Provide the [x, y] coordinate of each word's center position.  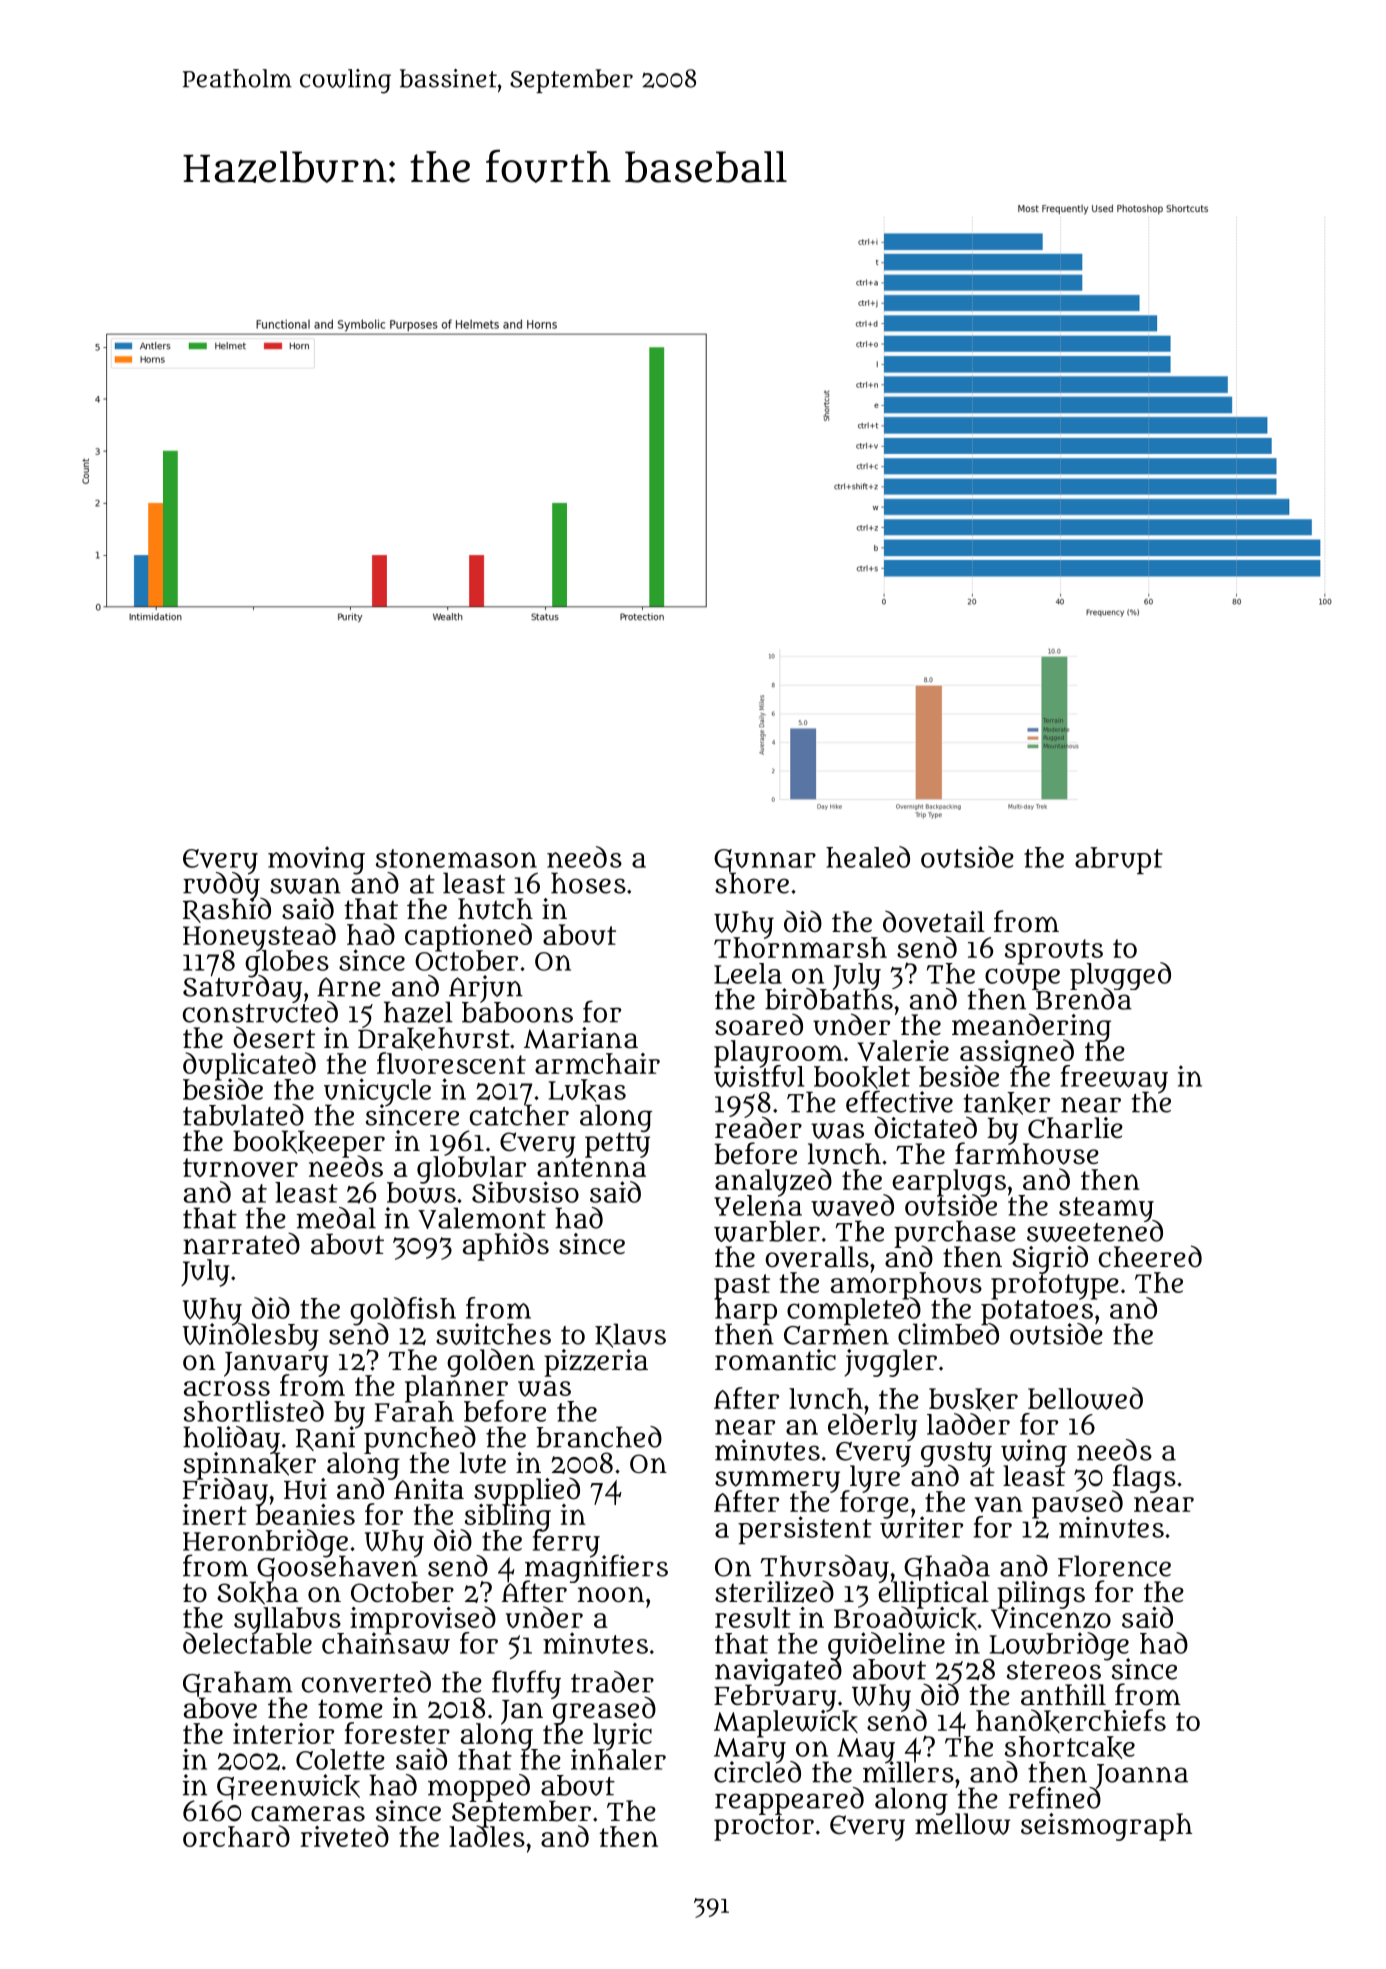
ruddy [222, 886]
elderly [872, 1427]
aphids [506, 1246]
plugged [1120, 975]
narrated [241, 1243]
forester [397, 1733]
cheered [1150, 1256]
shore [752, 883]
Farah [414, 1412]
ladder [968, 1424]
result [753, 1617]
